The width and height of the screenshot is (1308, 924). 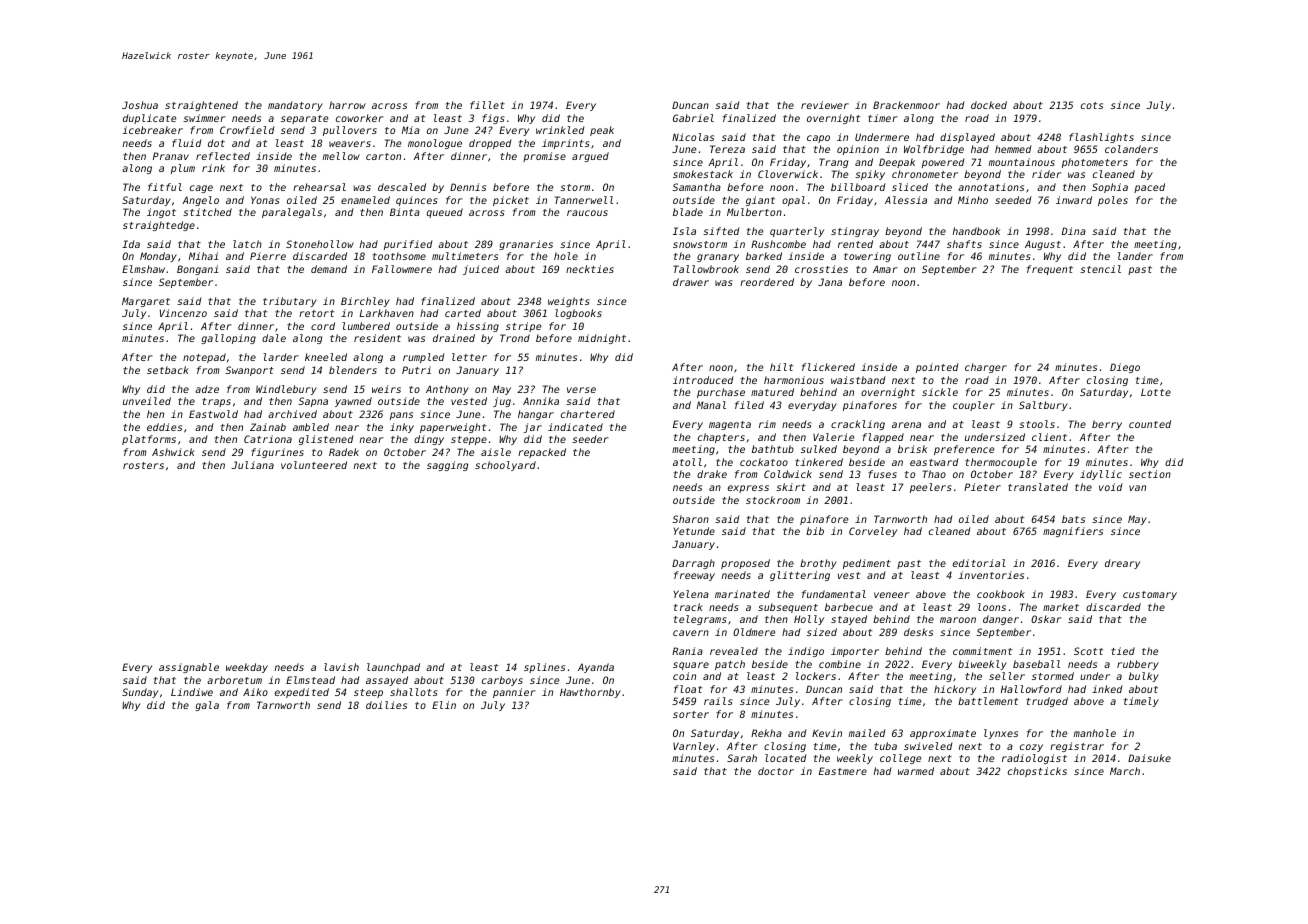 I want to click on cots, so click(x=1092, y=105).
